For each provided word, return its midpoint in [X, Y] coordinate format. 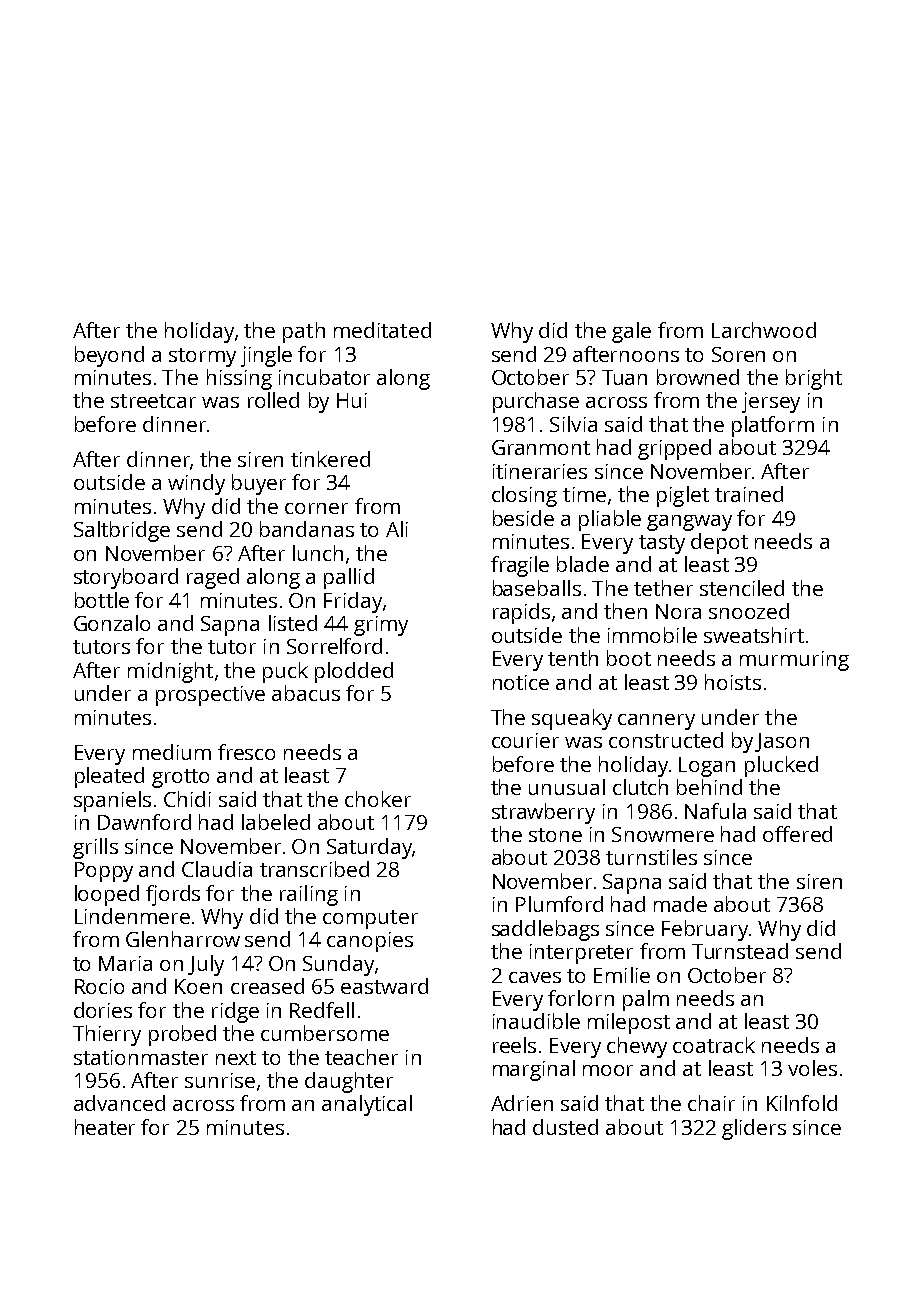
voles [812, 1068]
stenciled [742, 588]
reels [514, 1045]
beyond [109, 356]
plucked [781, 766]
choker [378, 799]
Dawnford [144, 822]
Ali [397, 529]
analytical [367, 1105]
